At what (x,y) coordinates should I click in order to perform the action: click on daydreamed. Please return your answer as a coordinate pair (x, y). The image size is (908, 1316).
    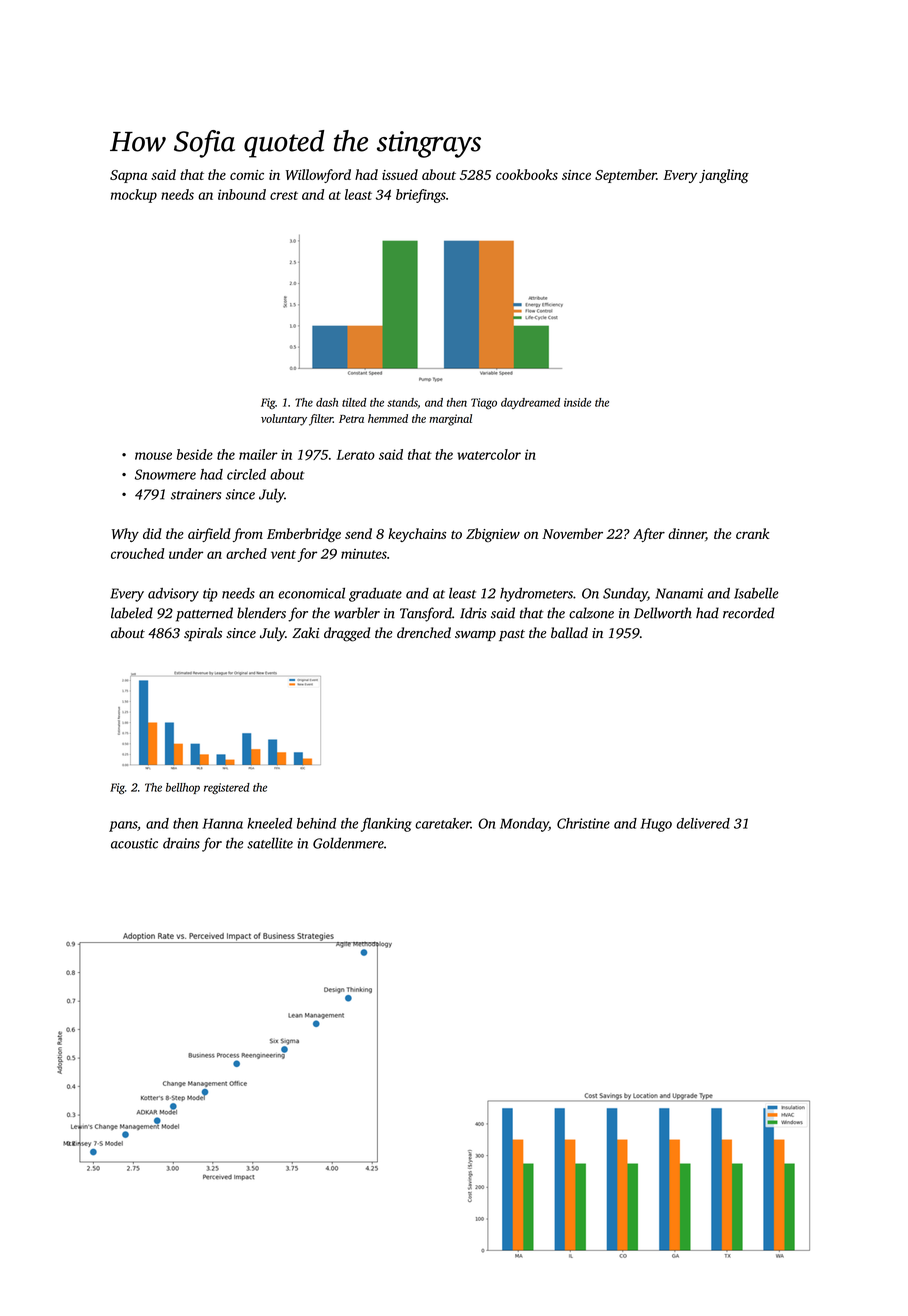
    Looking at the image, I should click on (530, 403).
